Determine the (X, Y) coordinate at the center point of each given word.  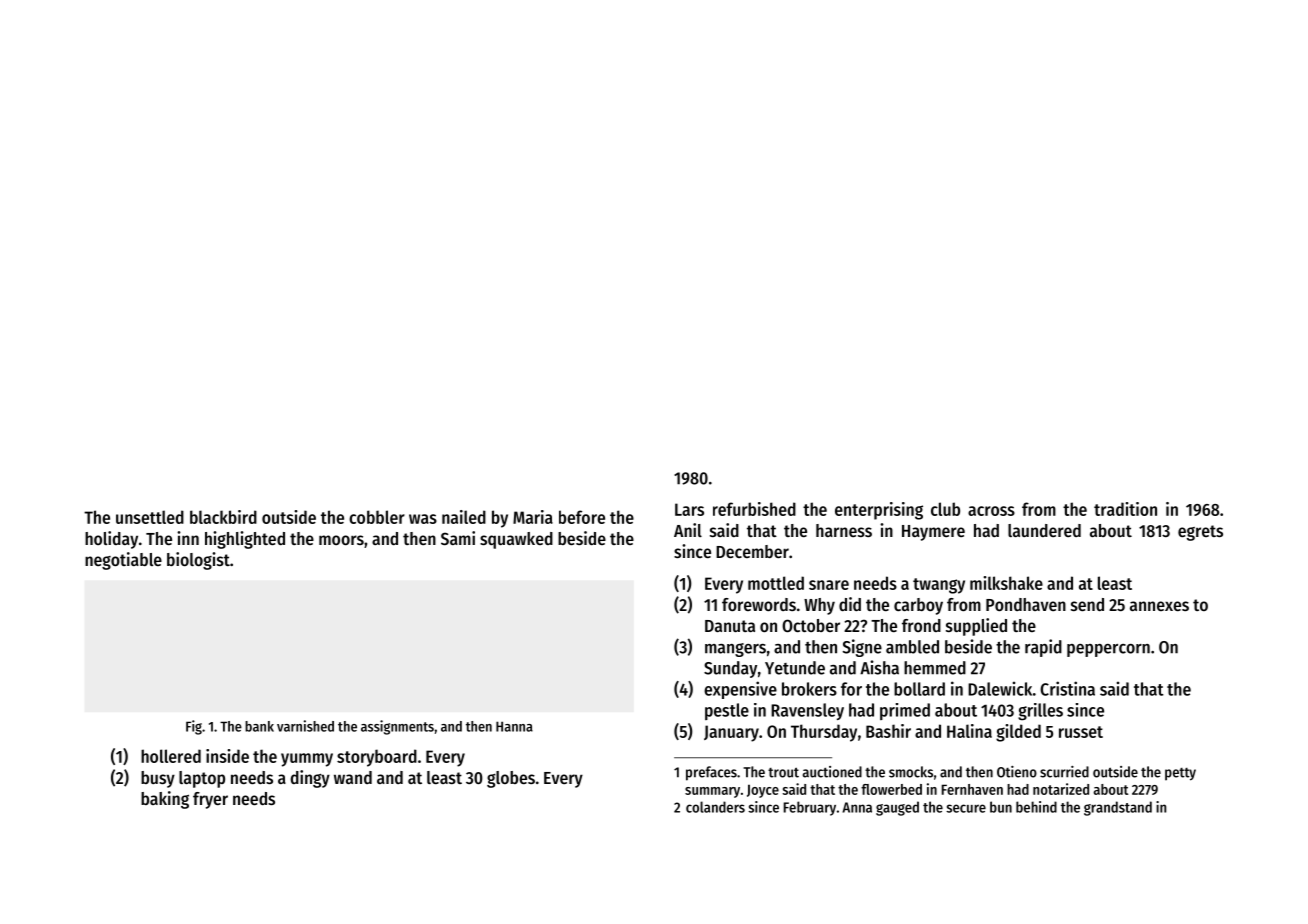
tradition (1125, 509)
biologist (198, 561)
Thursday (824, 733)
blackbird (223, 517)
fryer (210, 800)
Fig (194, 727)
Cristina (1067, 688)
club (945, 509)
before (582, 517)
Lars (689, 509)
